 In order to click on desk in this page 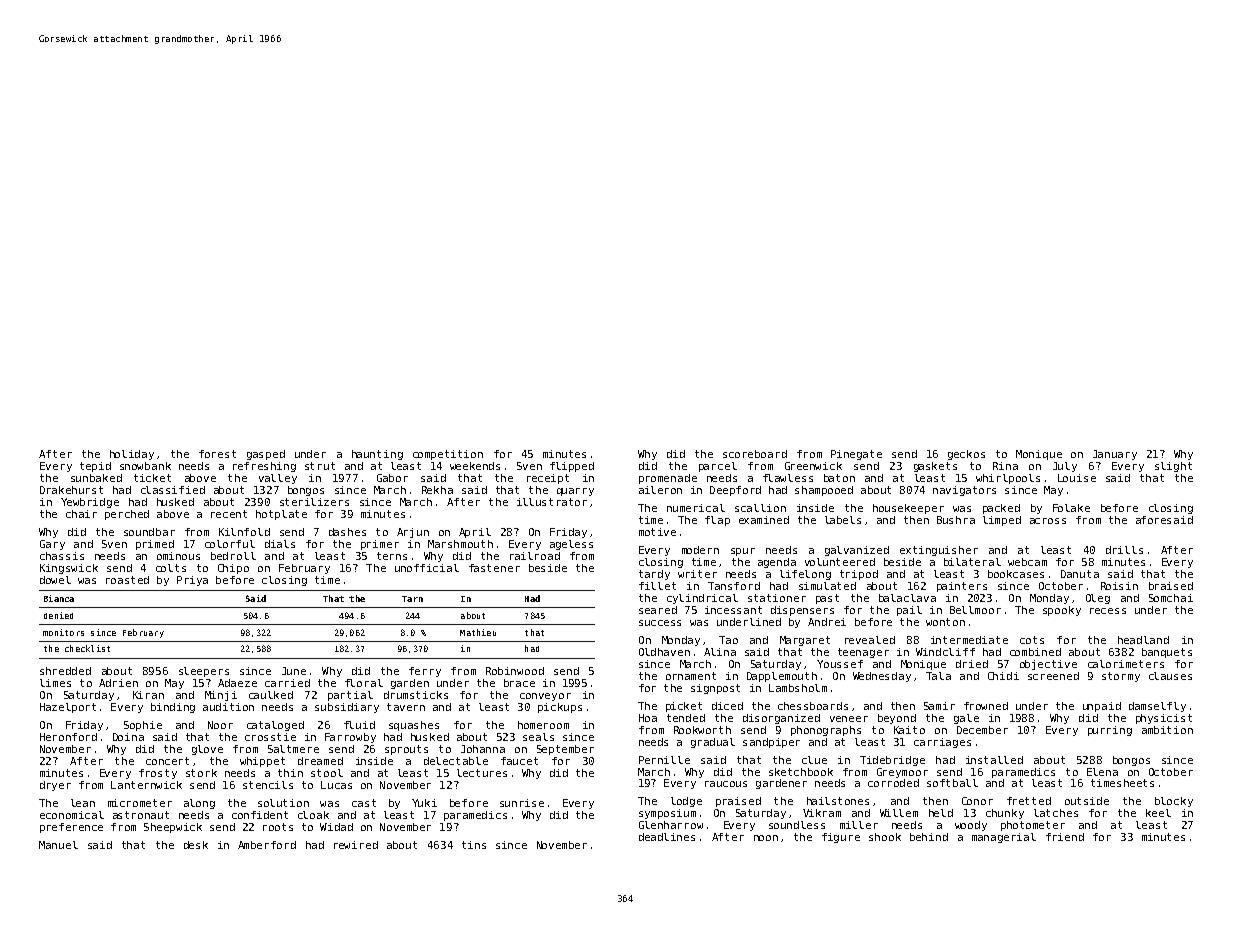, I will do `click(196, 845)`.
